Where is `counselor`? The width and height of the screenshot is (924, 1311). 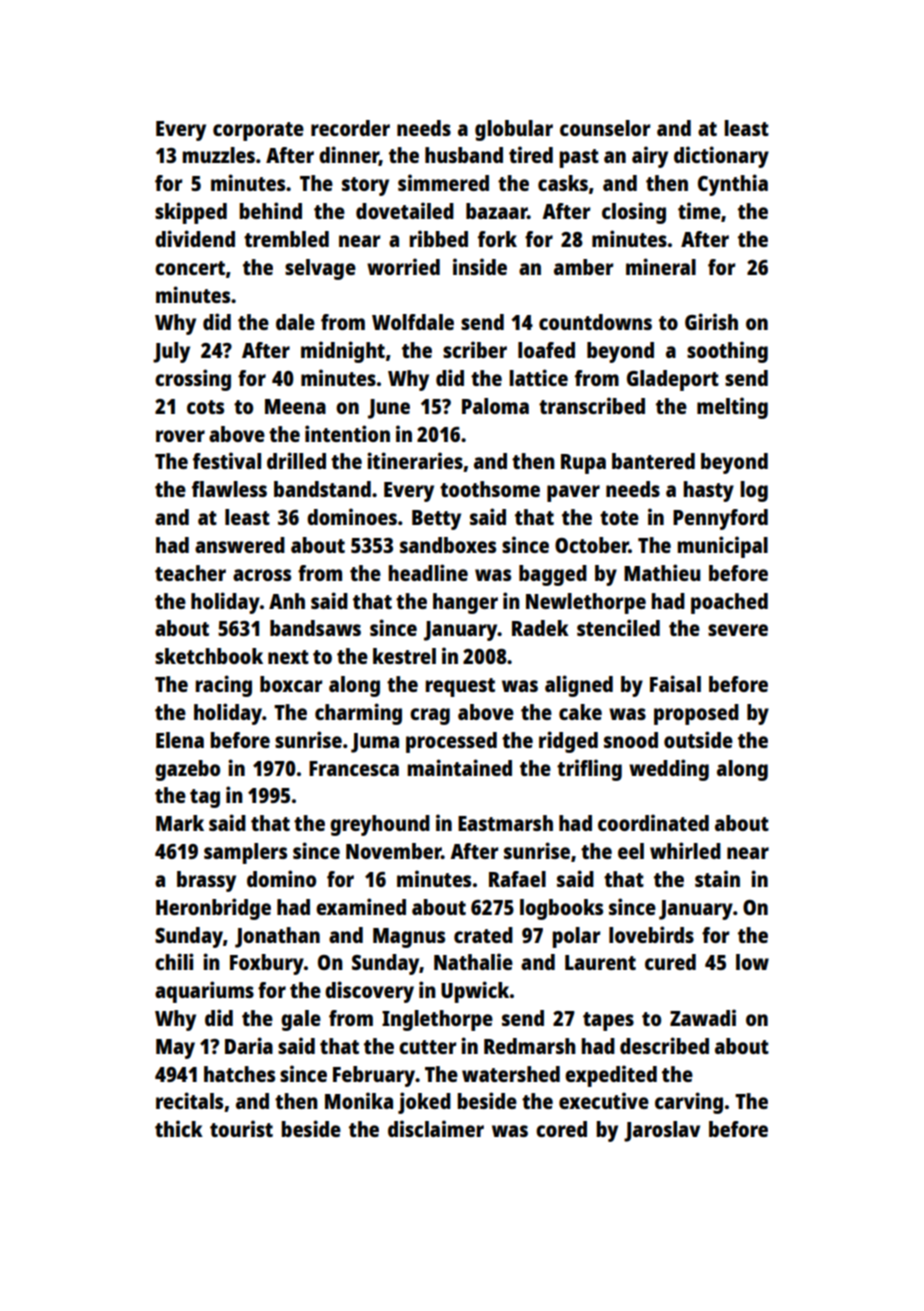
counselor is located at coordinates (605, 128).
